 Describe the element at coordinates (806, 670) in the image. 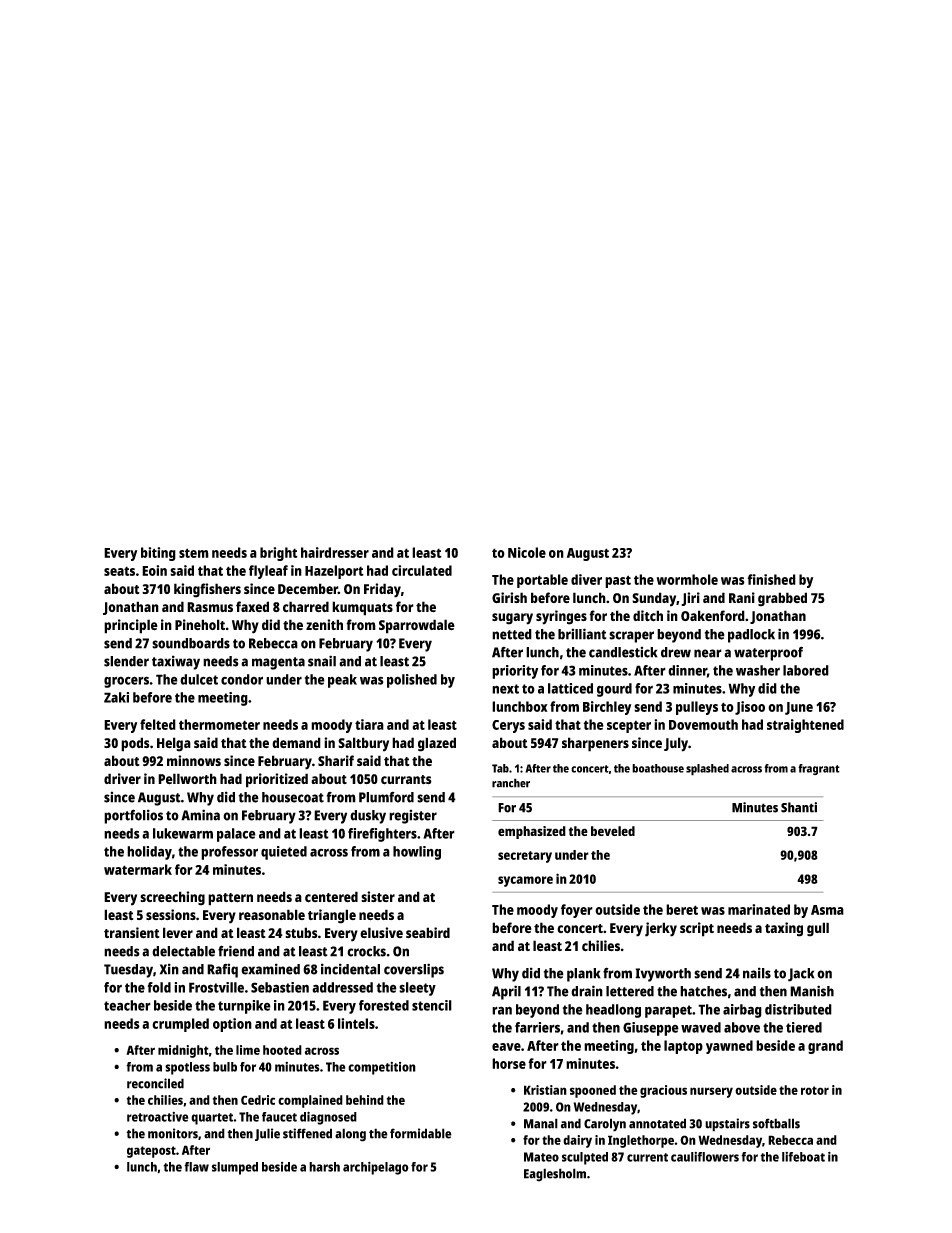

I see `labored` at that location.
